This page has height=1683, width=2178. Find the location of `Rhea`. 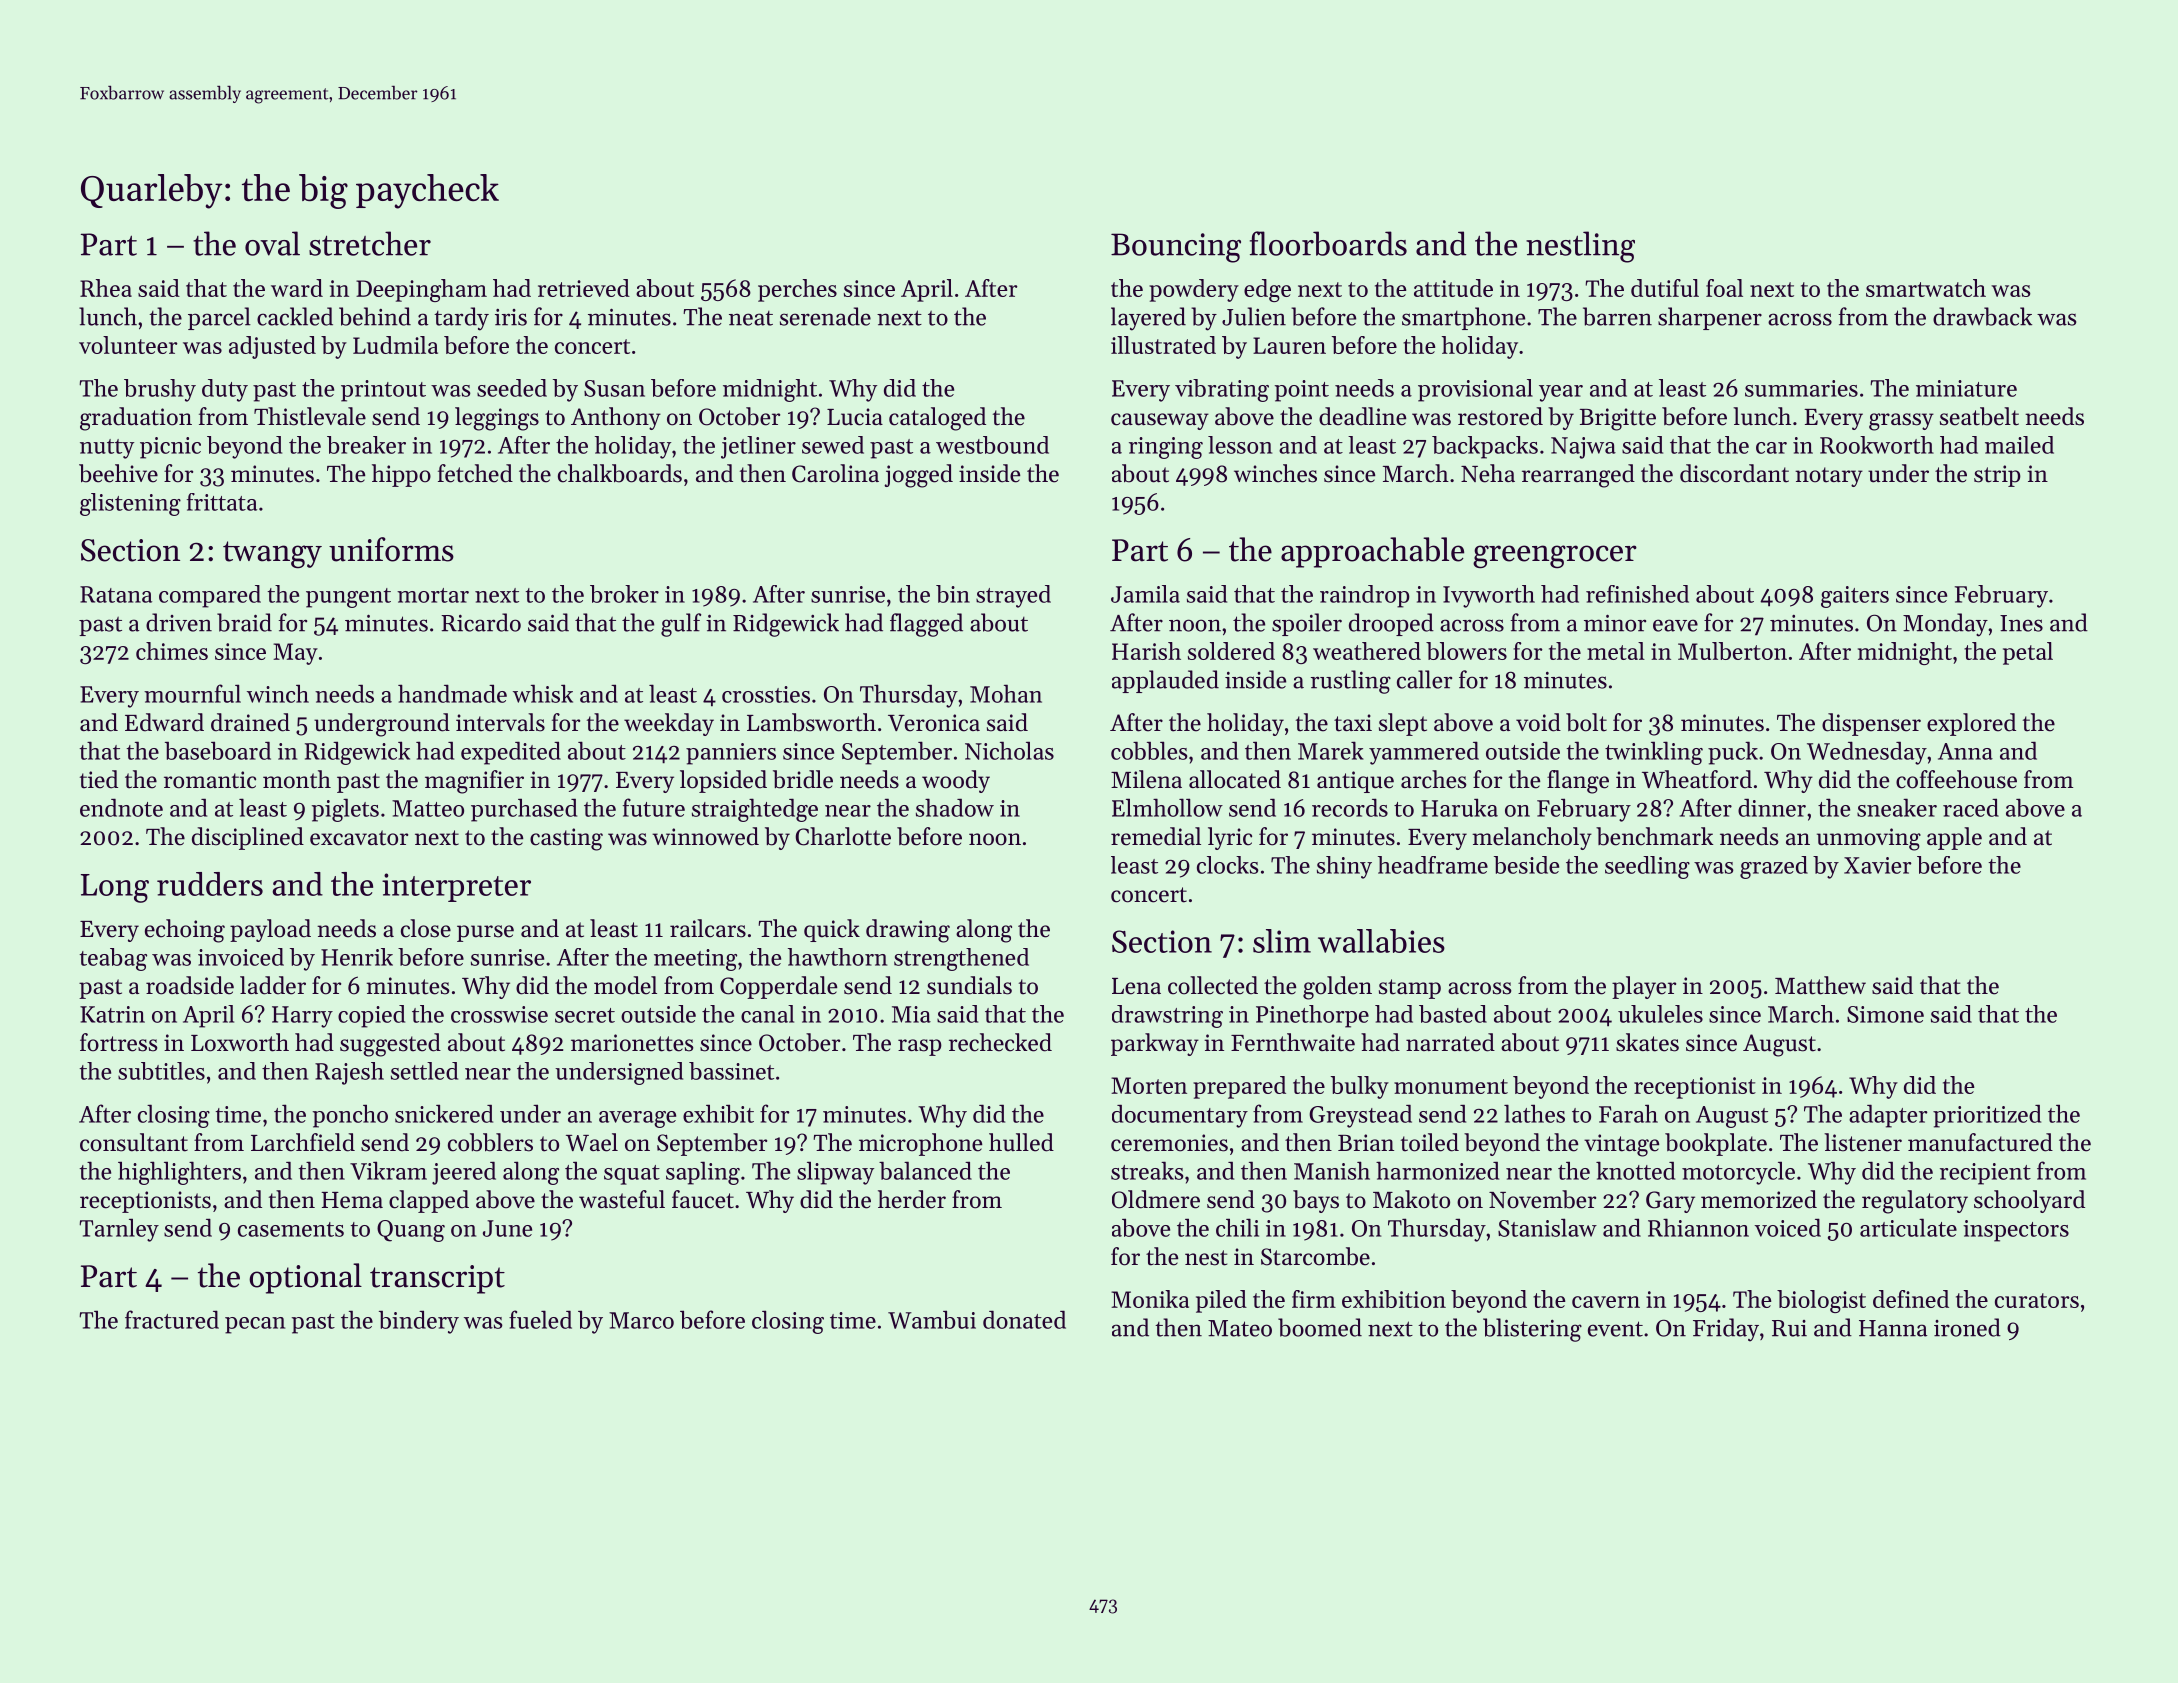

Rhea is located at coordinates (106, 288).
